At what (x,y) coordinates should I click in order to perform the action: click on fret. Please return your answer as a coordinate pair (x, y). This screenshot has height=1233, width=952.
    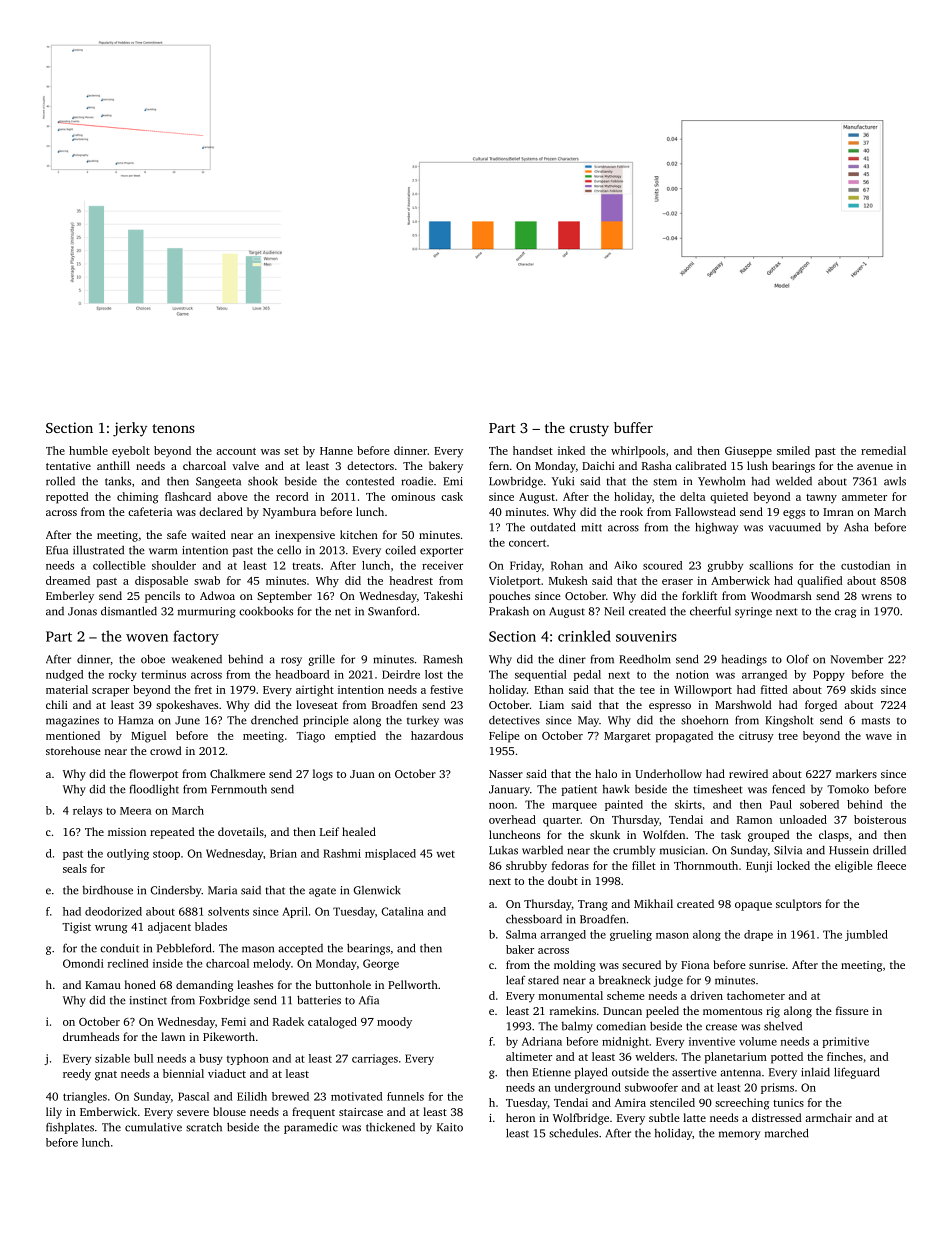
    Looking at the image, I should click on (203, 689).
